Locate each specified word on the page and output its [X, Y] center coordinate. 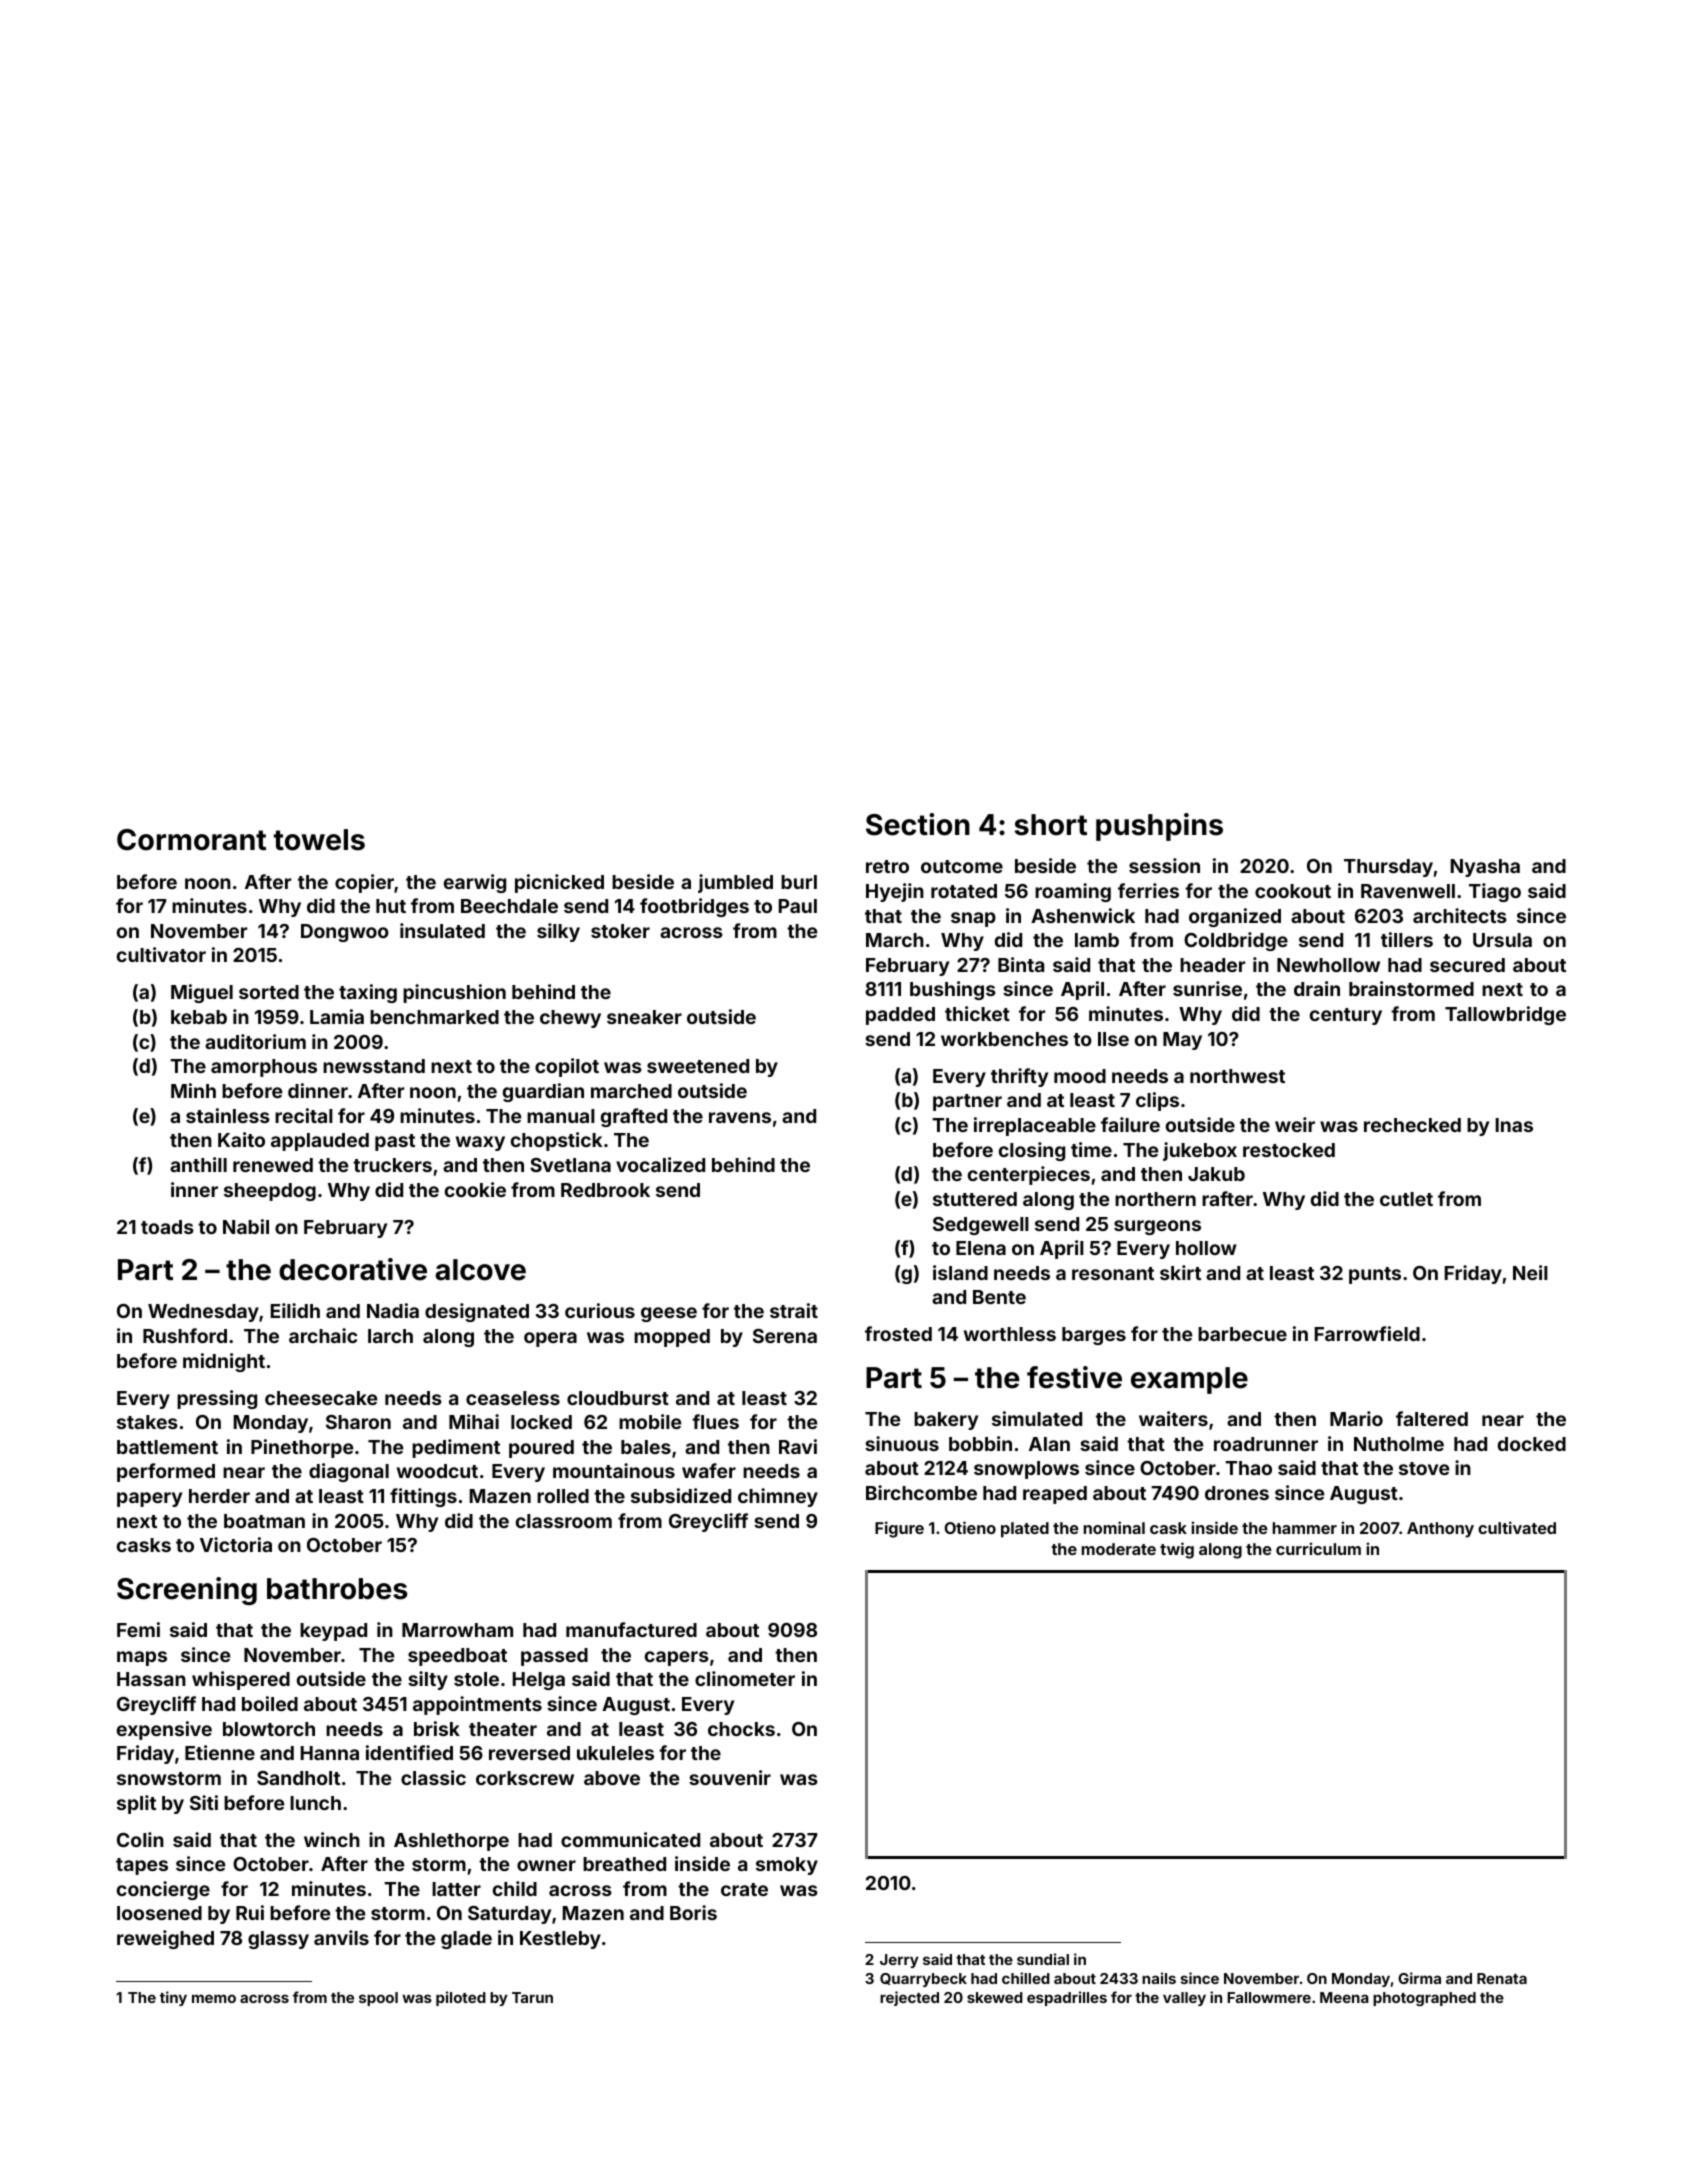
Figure [899, 1529]
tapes [142, 1866]
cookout [1293, 891]
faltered [1432, 1418]
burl [799, 882]
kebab [199, 1017]
